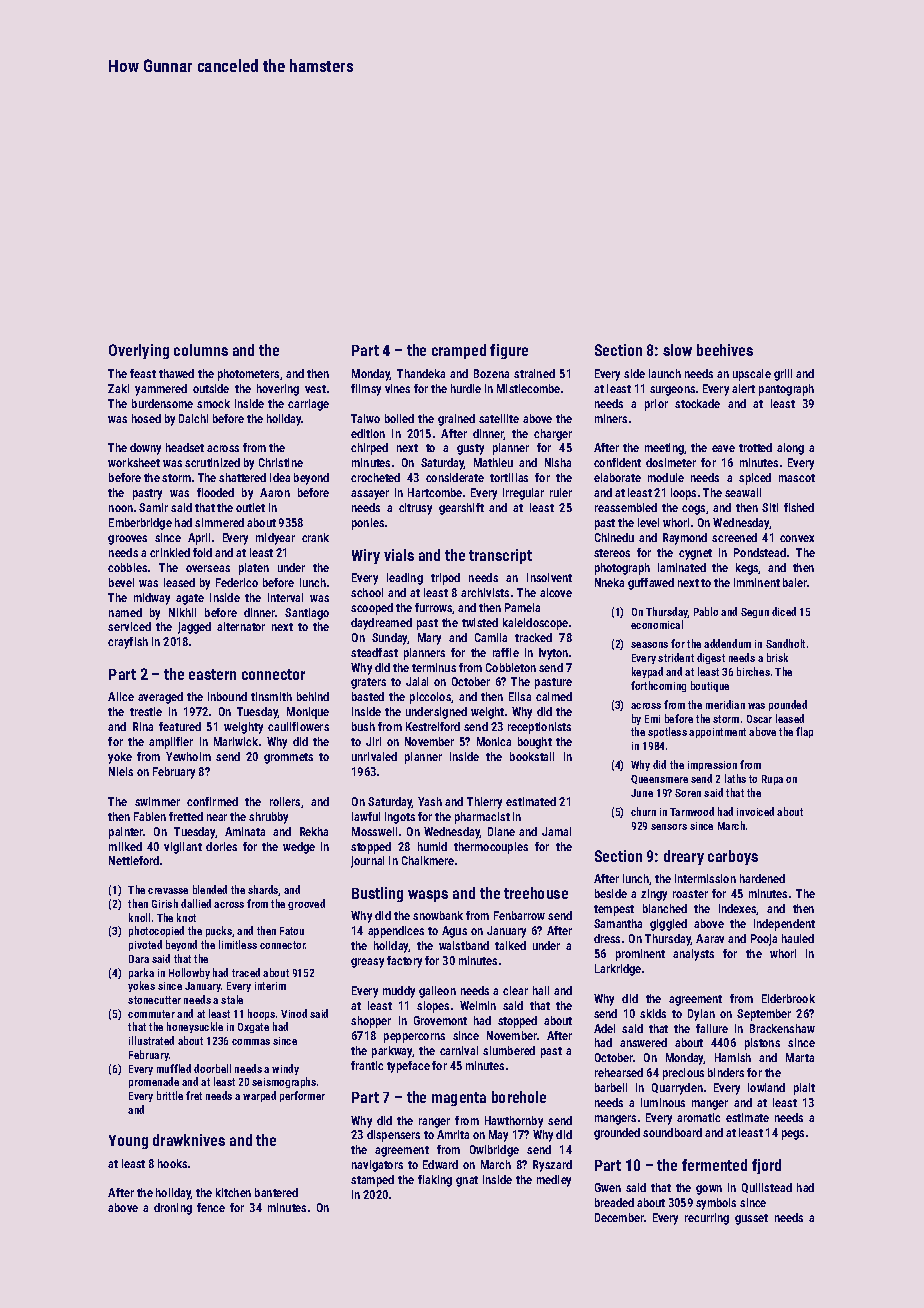 The image size is (924, 1308). What do you see at coordinates (642, 793) in the screenshot?
I see `June` at bounding box center [642, 793].
